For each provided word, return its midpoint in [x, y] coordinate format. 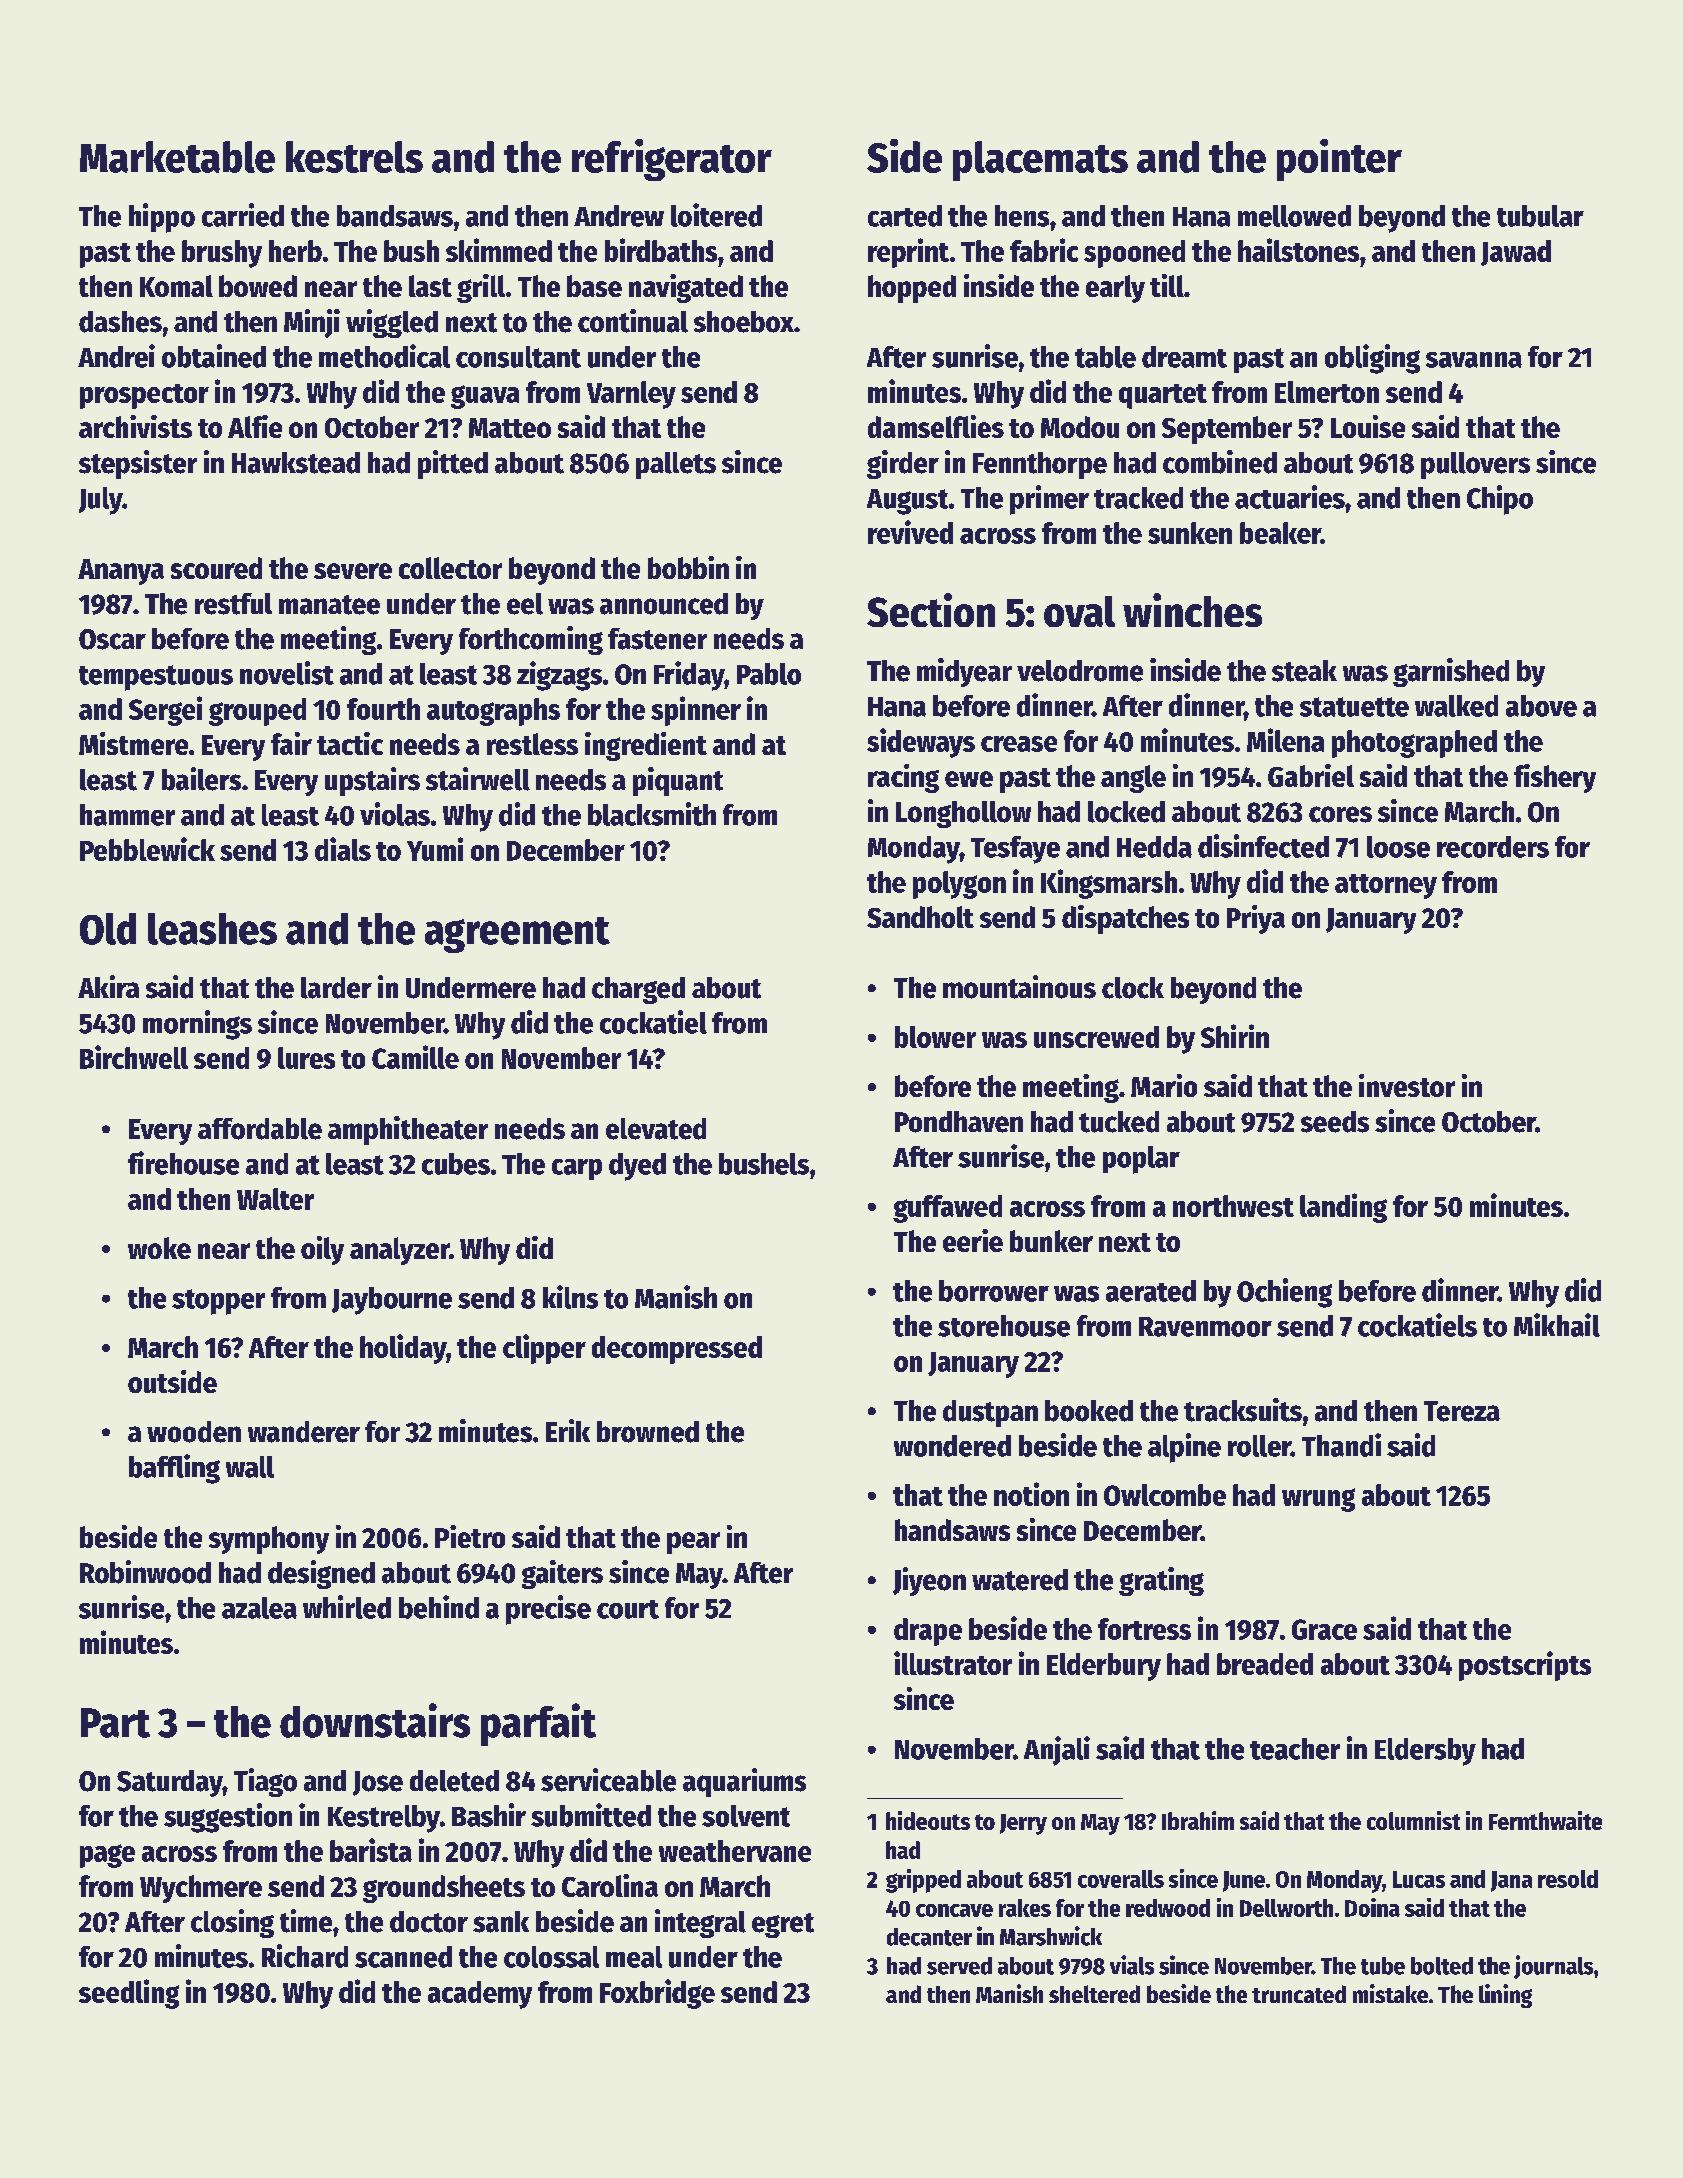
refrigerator [672, 160]
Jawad [1516, 253]
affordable [260, 1129]
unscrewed [1096, 1037]
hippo [162, 218]
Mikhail [1557, 1325]
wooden [194, 1432]
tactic [350, 743]
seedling [129, 1994]
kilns [570, 1297]
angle [1133, 779]
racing [903, 778]
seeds [1335, 1122]
